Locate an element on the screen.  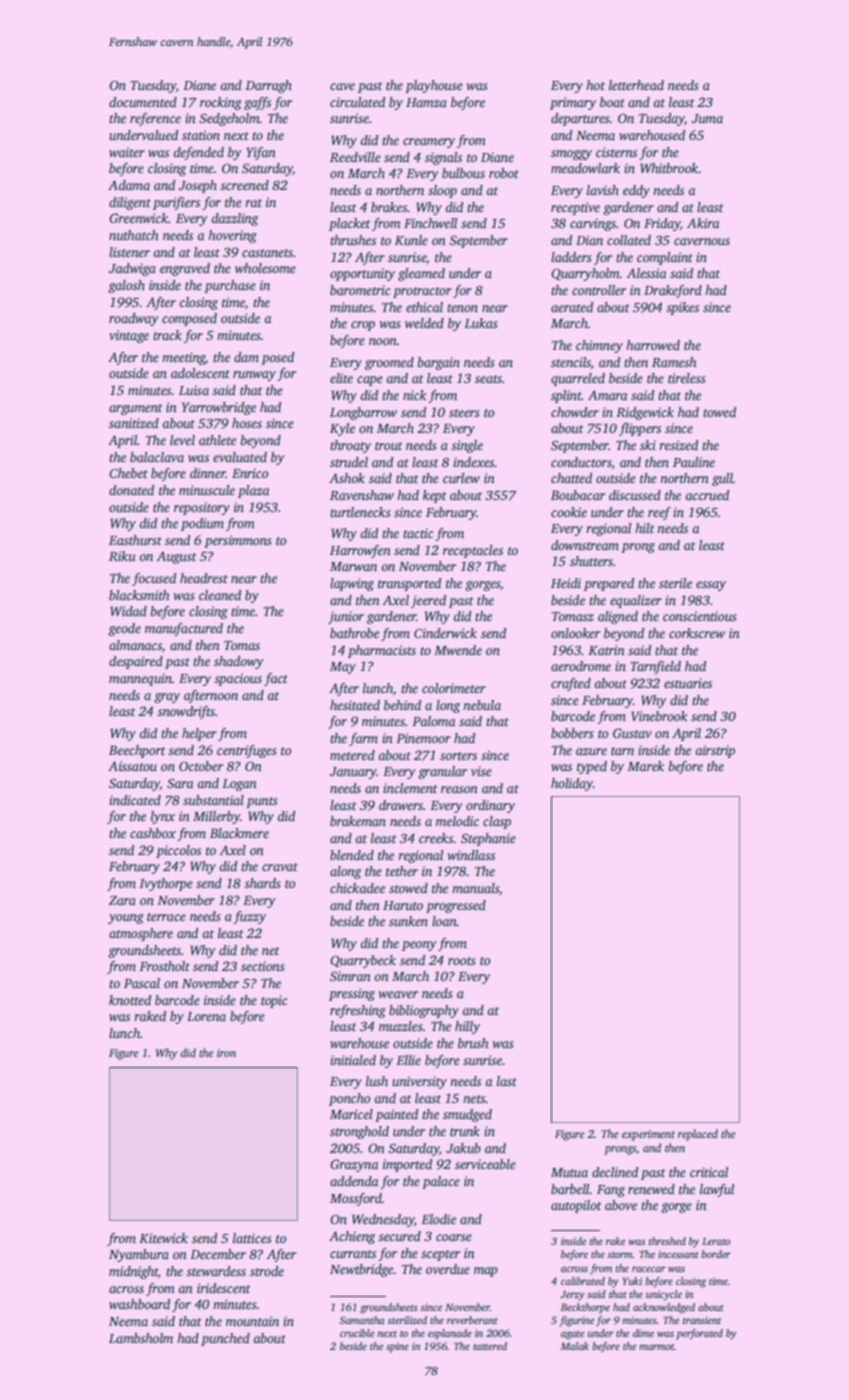
Lukas is located at coordinates (481, 323).
